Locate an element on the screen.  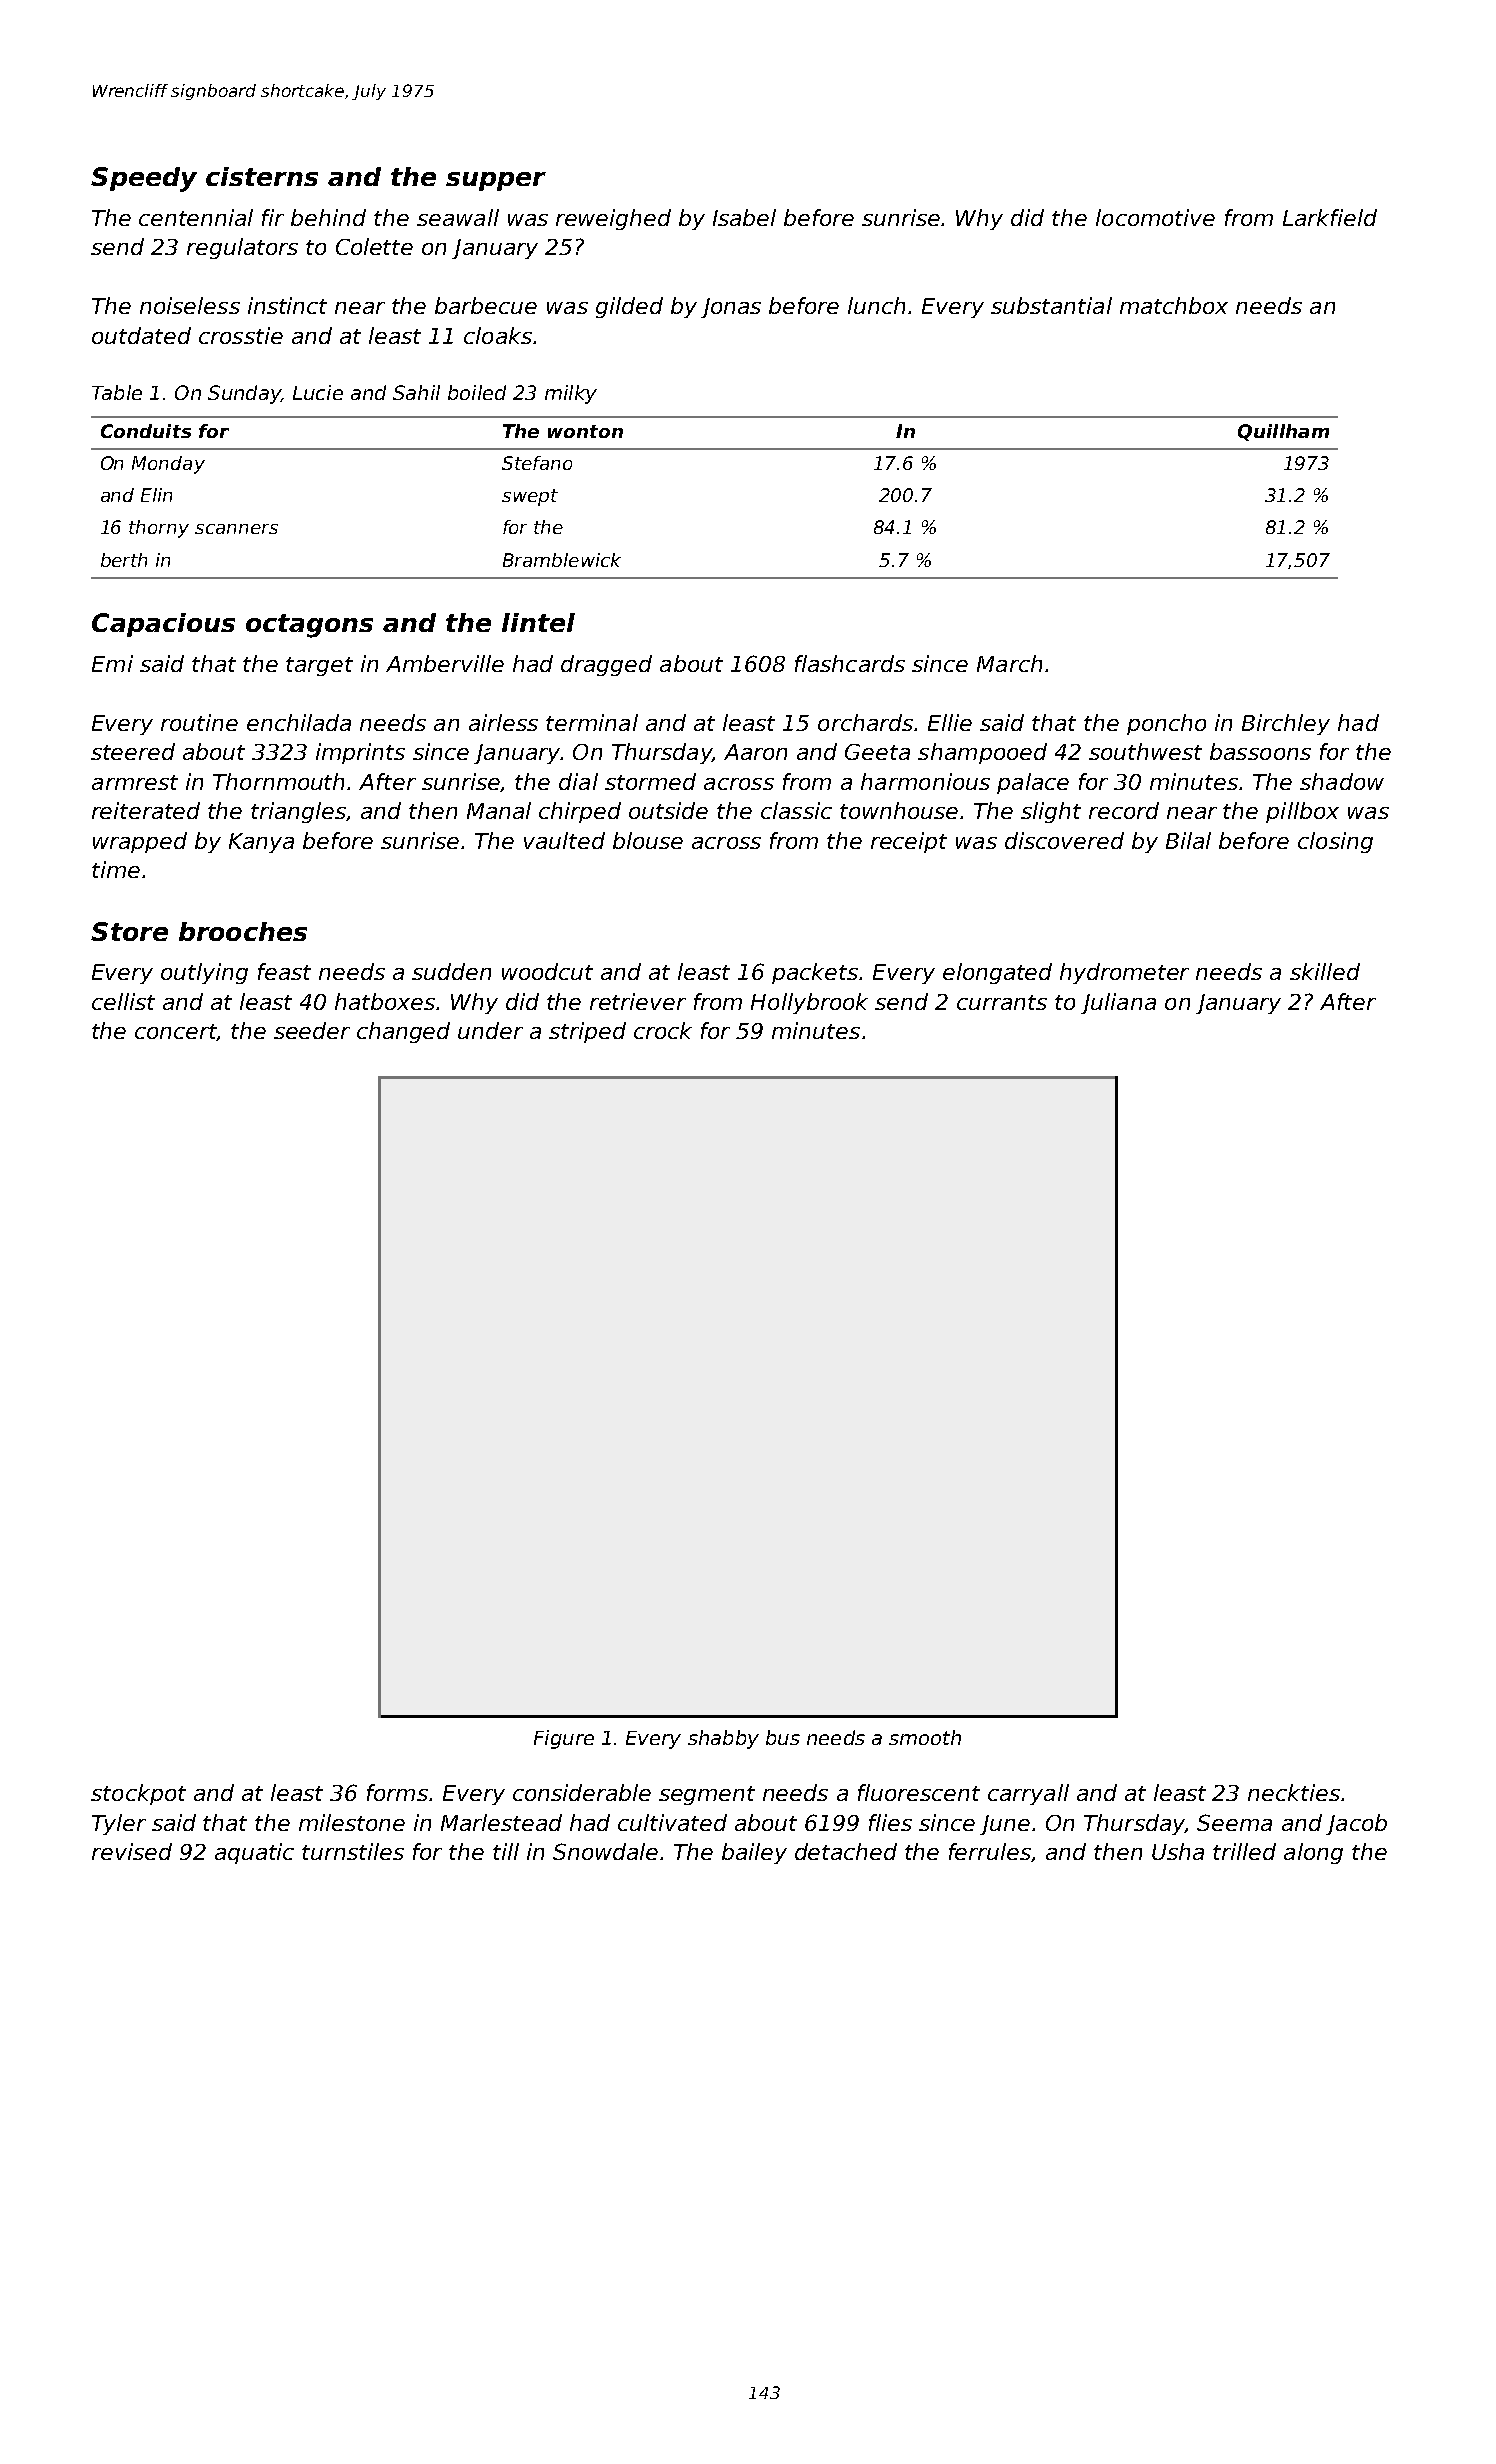
currants is located at coordinates (1002, 1002).
